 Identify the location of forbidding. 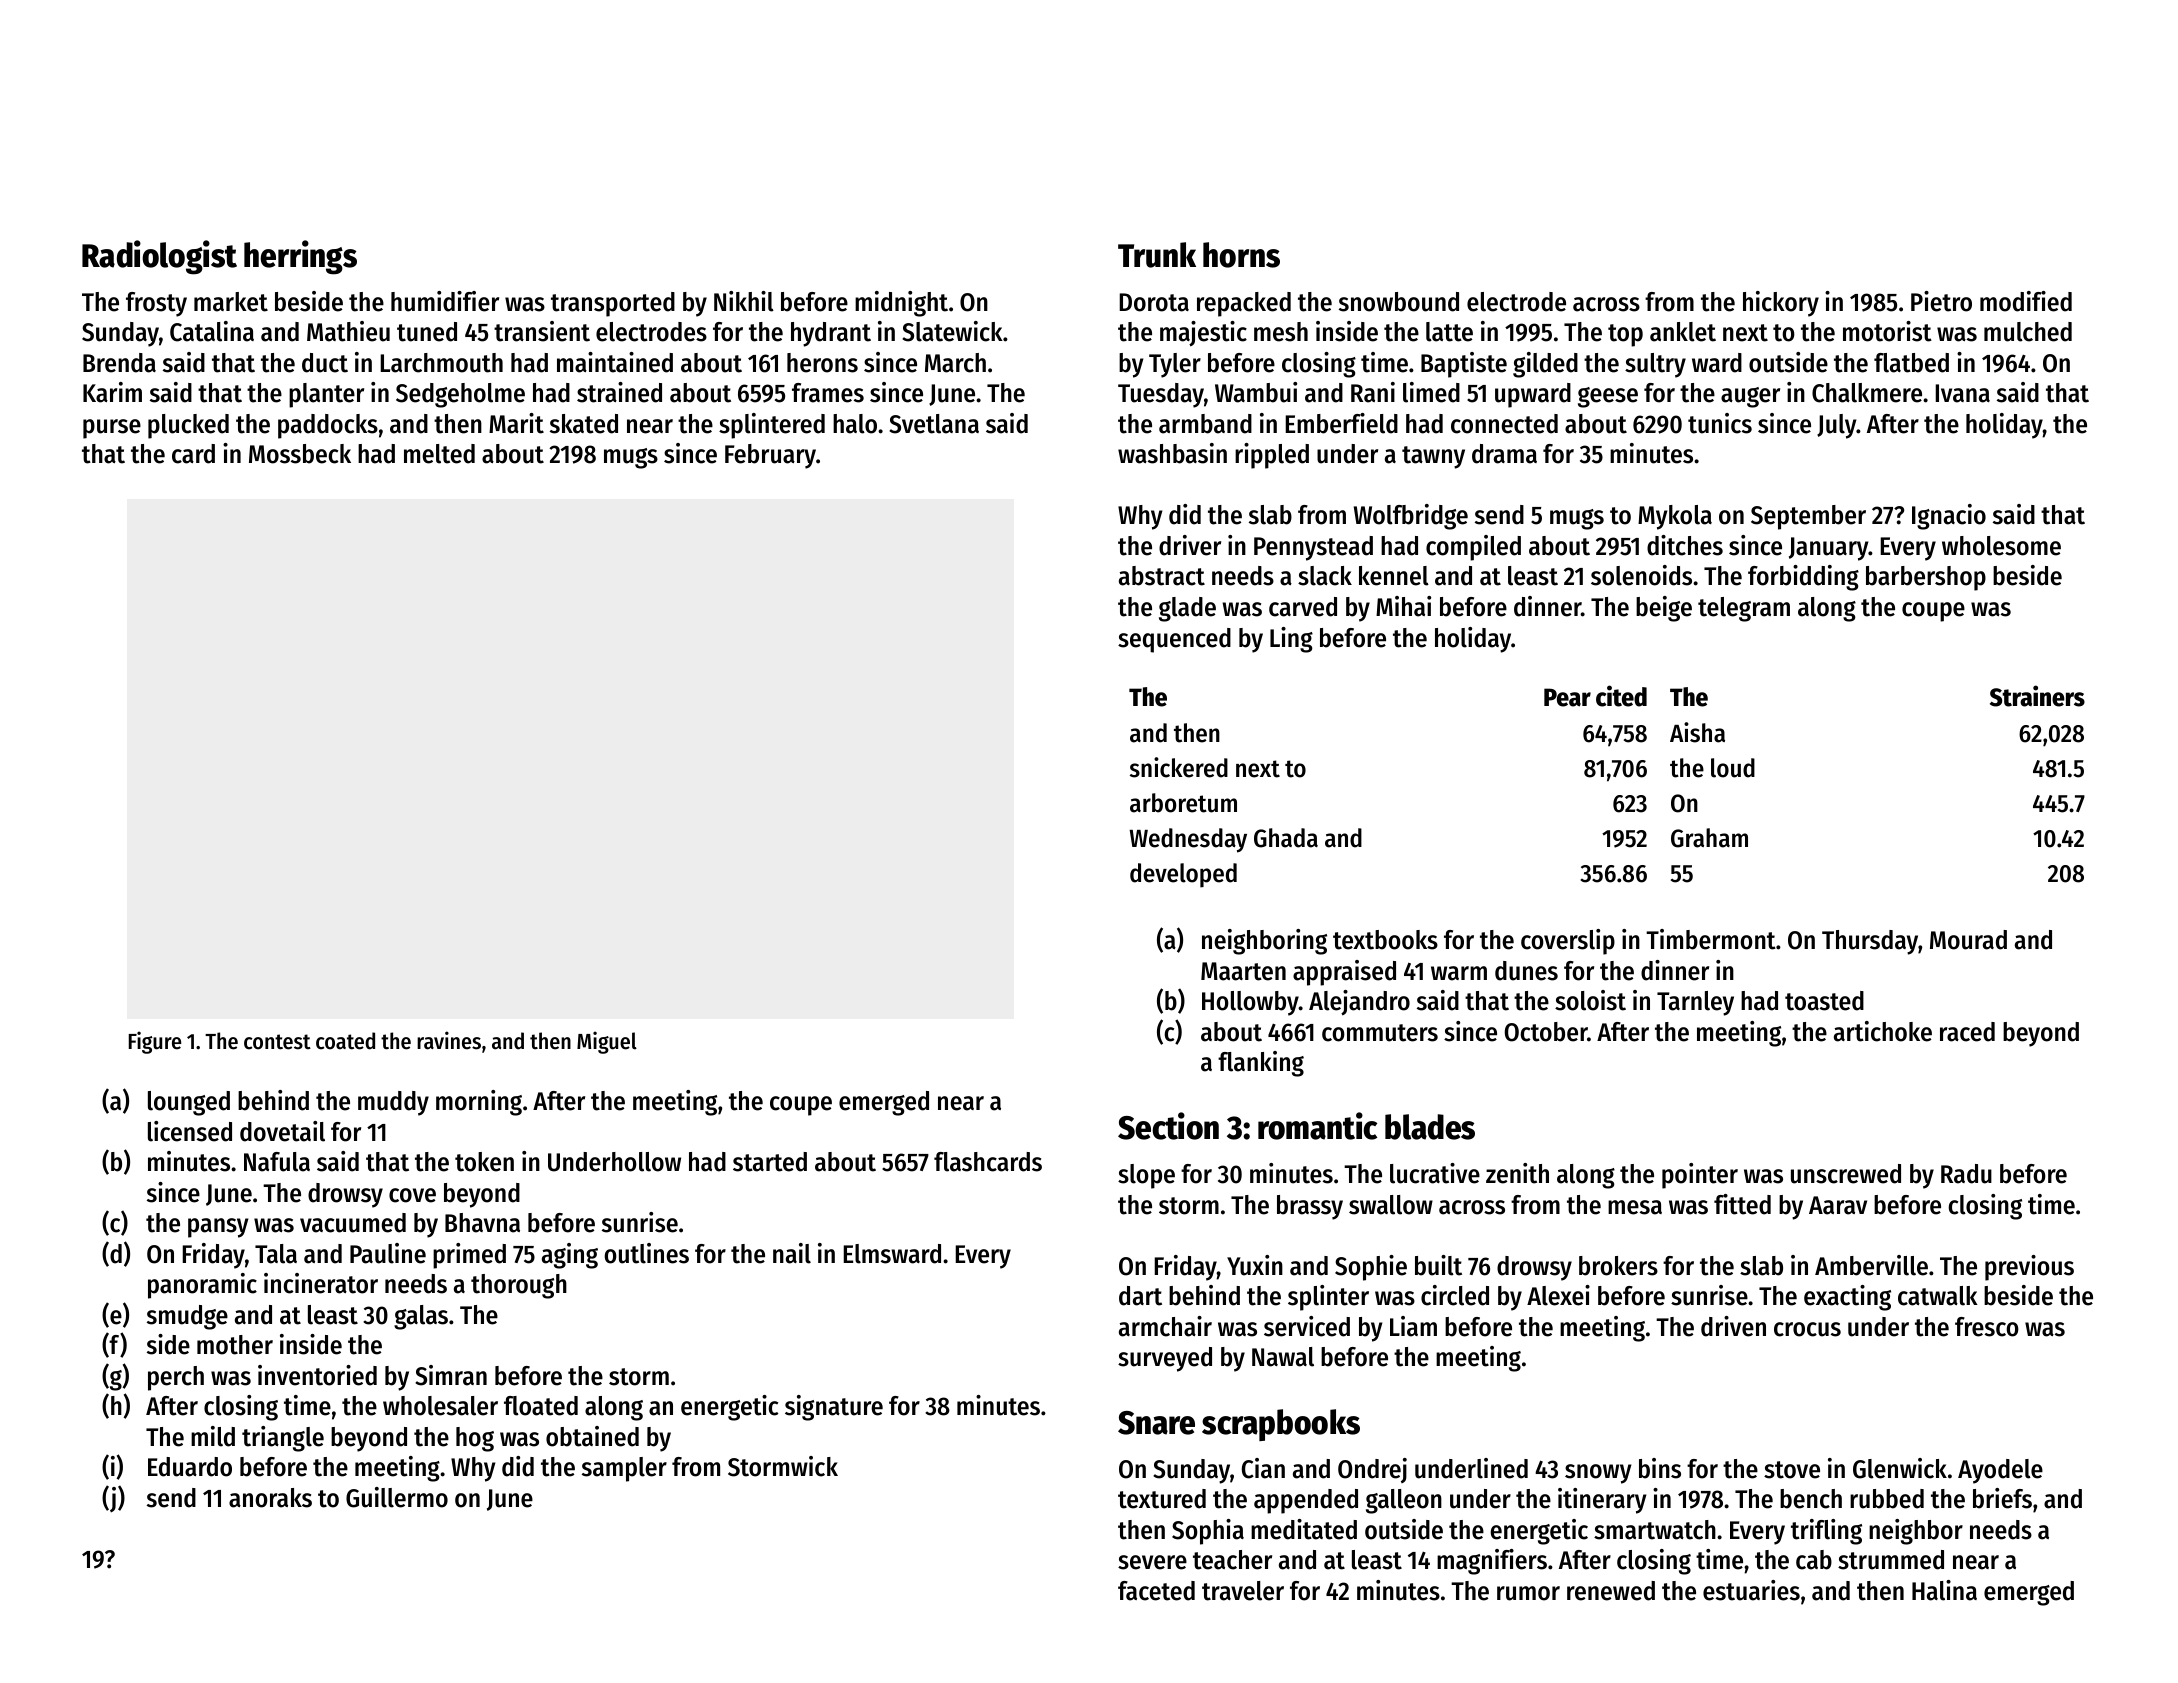
(1803, 578).
